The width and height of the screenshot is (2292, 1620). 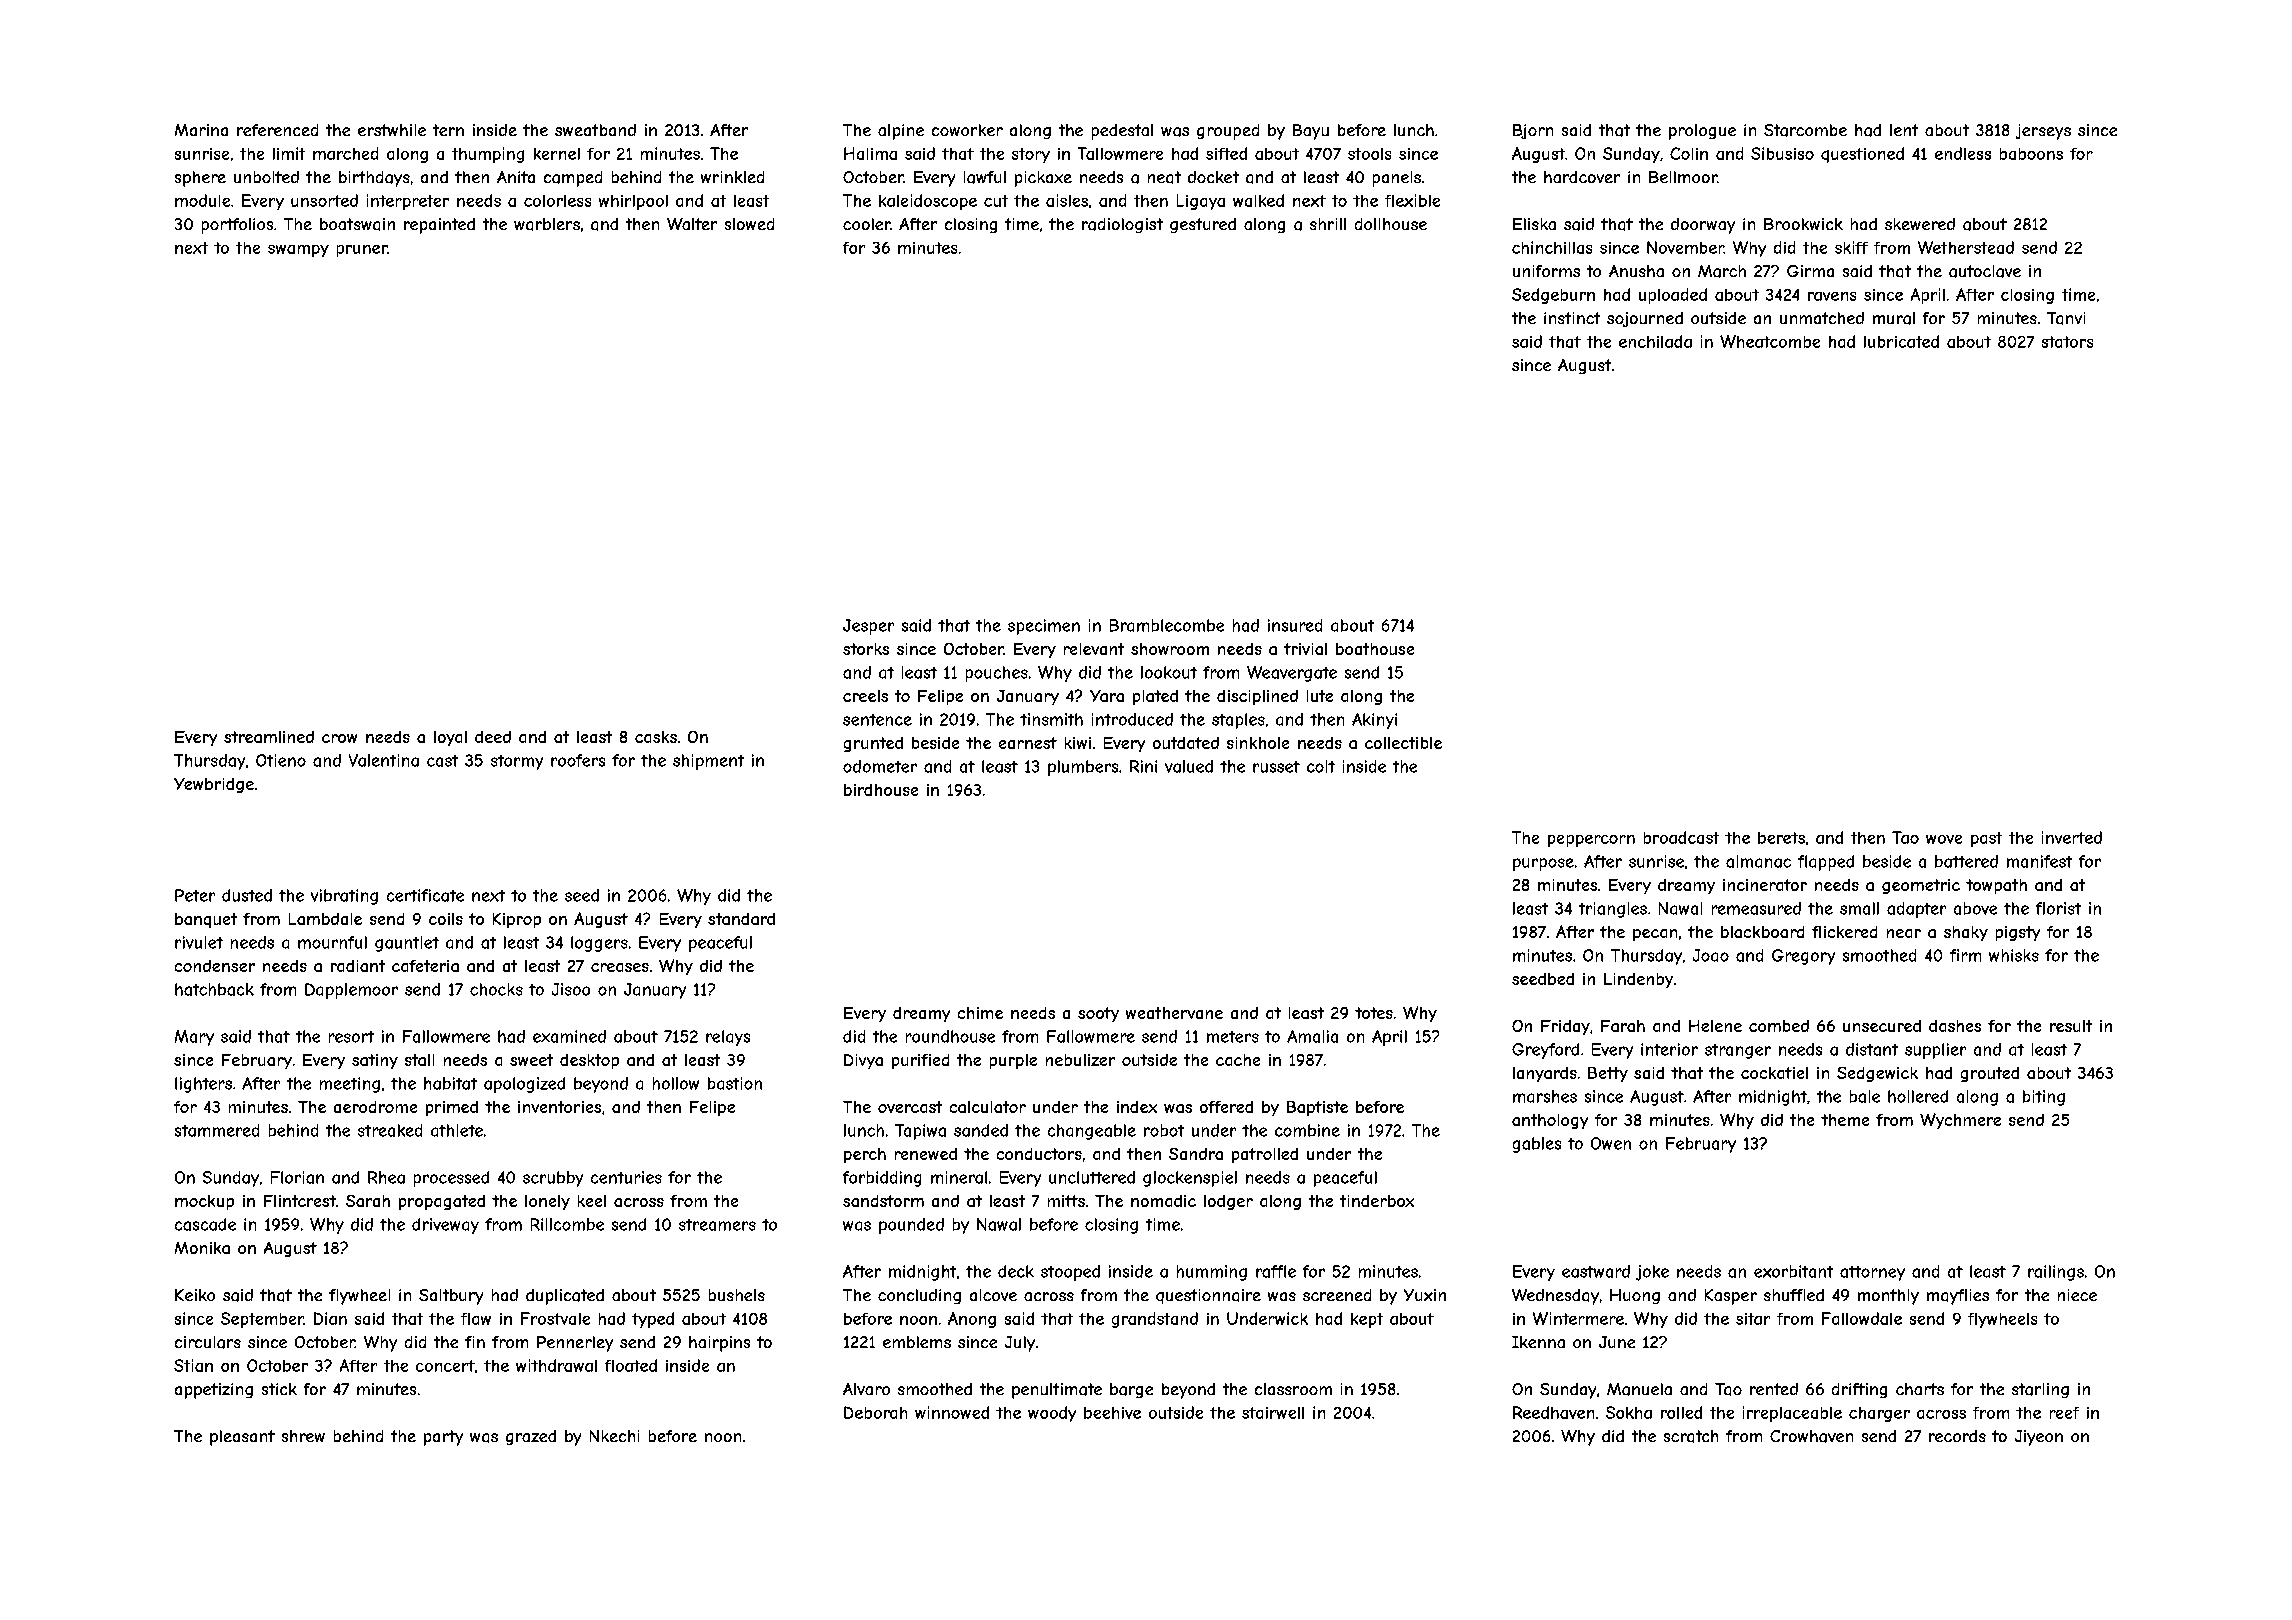 I want to click on conductors, so click(x=1039, y=1154).
